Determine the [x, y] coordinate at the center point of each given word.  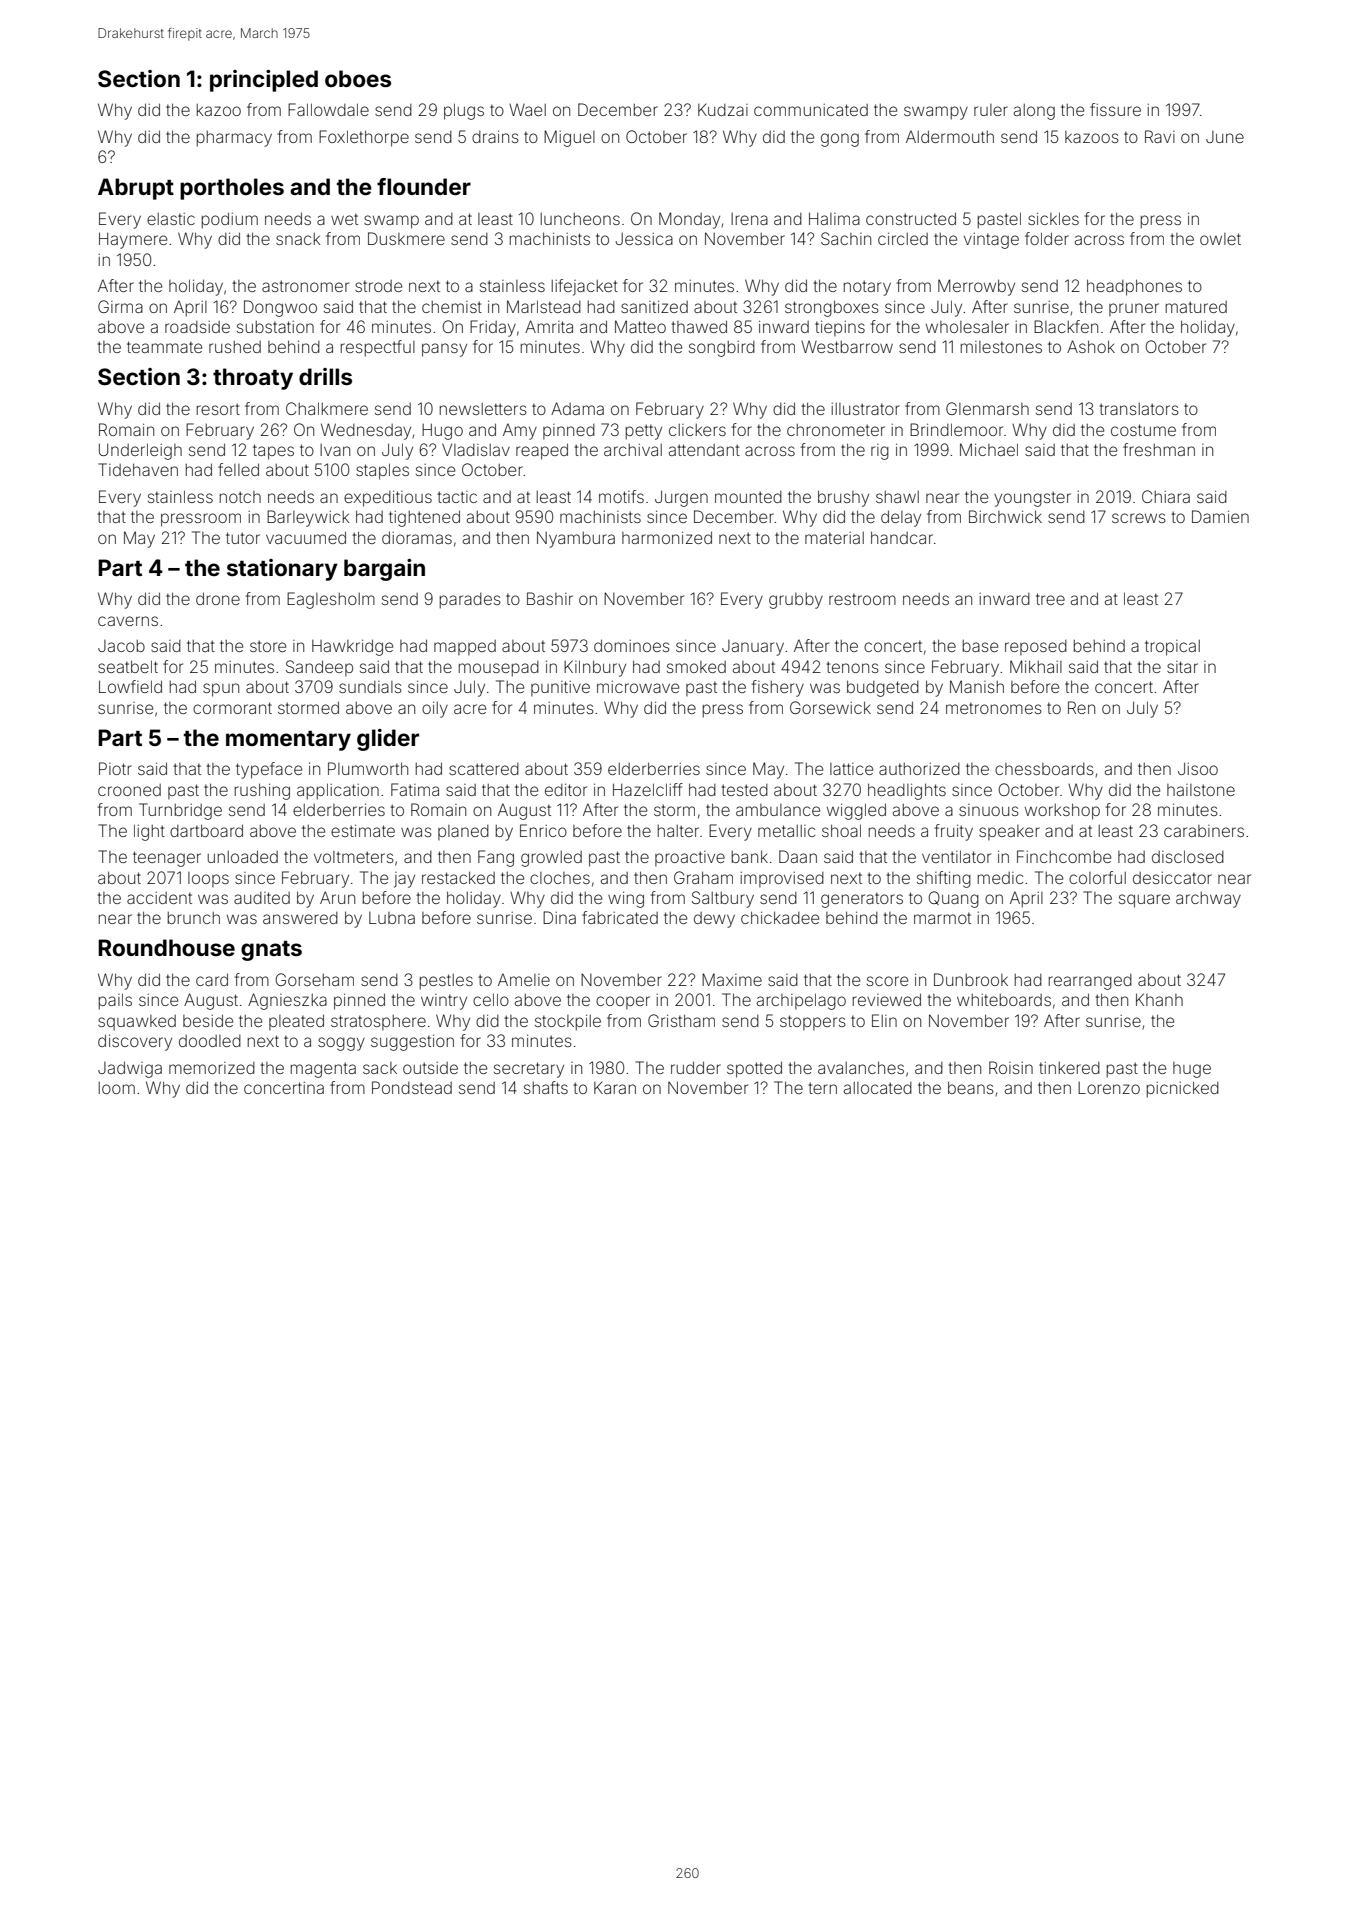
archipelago [801, 1001]
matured [1196, 307]
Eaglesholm [331, 600]
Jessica [644, 239]
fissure [1115, 109]
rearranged [1090, 982]
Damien [1220, 516]
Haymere [133, 240]
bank [750, 856]
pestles [446, 982]
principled [264, 81]
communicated [811, 110]
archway [1208, 900]
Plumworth [368, 768]
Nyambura [576, 539]
